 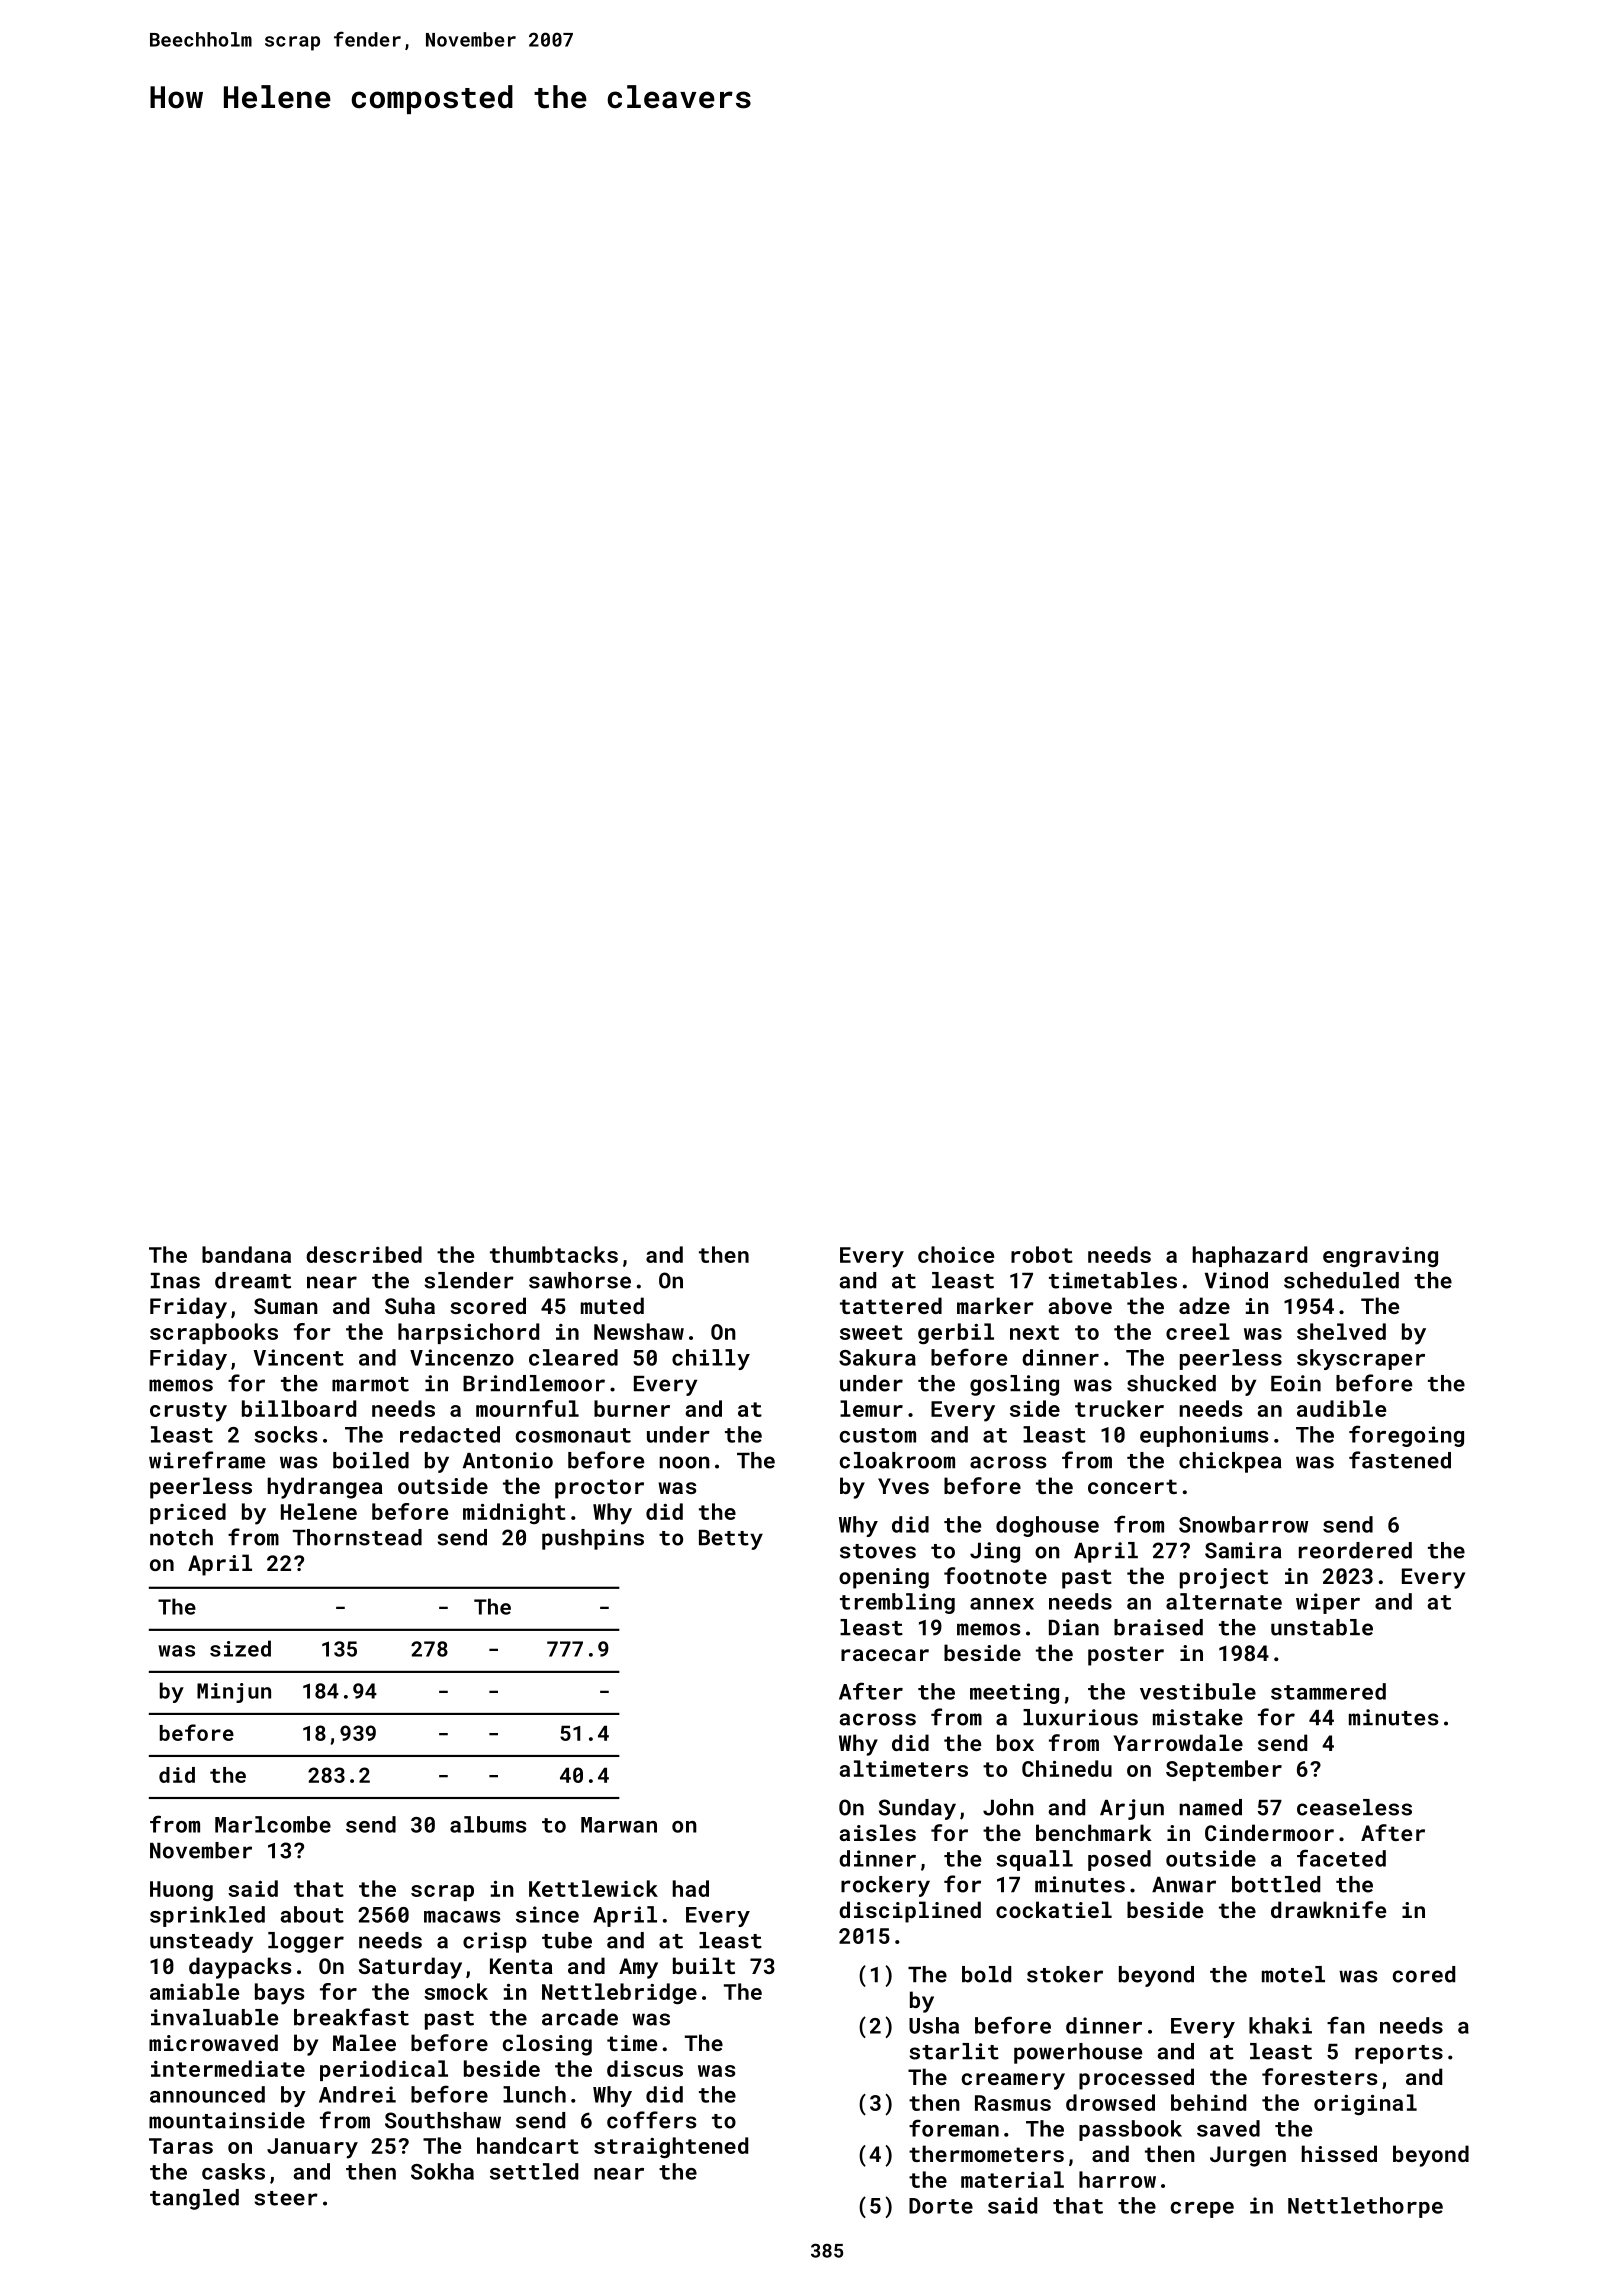 What do you see at coordinates (298, 1357) in the screenshot?
I see `Vincent` at bounding box center [298, 1357].
